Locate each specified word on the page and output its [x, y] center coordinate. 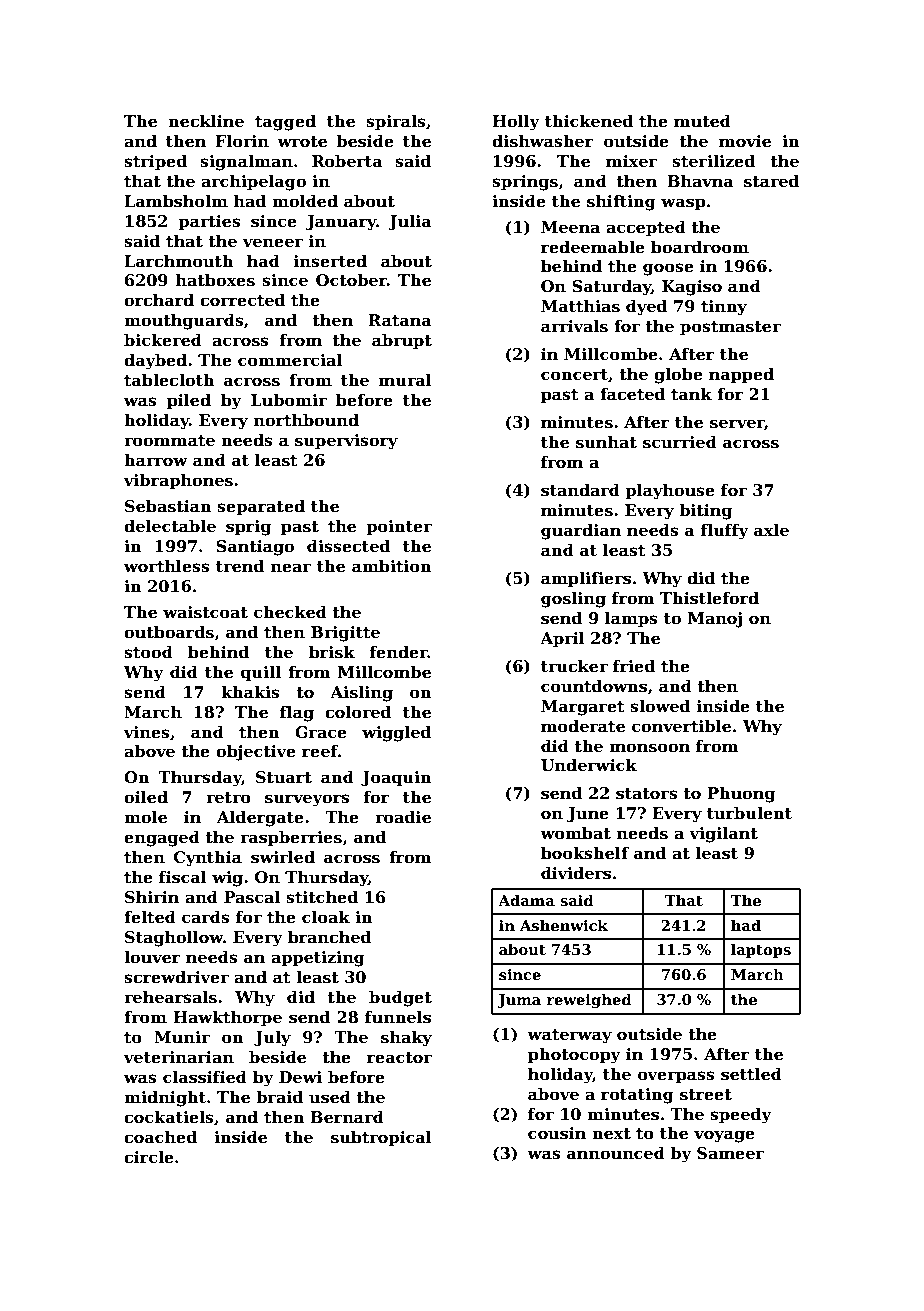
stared [771, 181]
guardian [581, 531]
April [562, 639]
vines [146, 732]
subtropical [381, 1138]
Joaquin [396, 779]
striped [155, 162]
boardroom [700, 247]
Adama [526, 900]
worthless [167, 566]
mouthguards [184, 321]
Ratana [400, 320]
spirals [396, 122]
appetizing [318, 959]
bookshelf [585, 853]
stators [647, 794]
